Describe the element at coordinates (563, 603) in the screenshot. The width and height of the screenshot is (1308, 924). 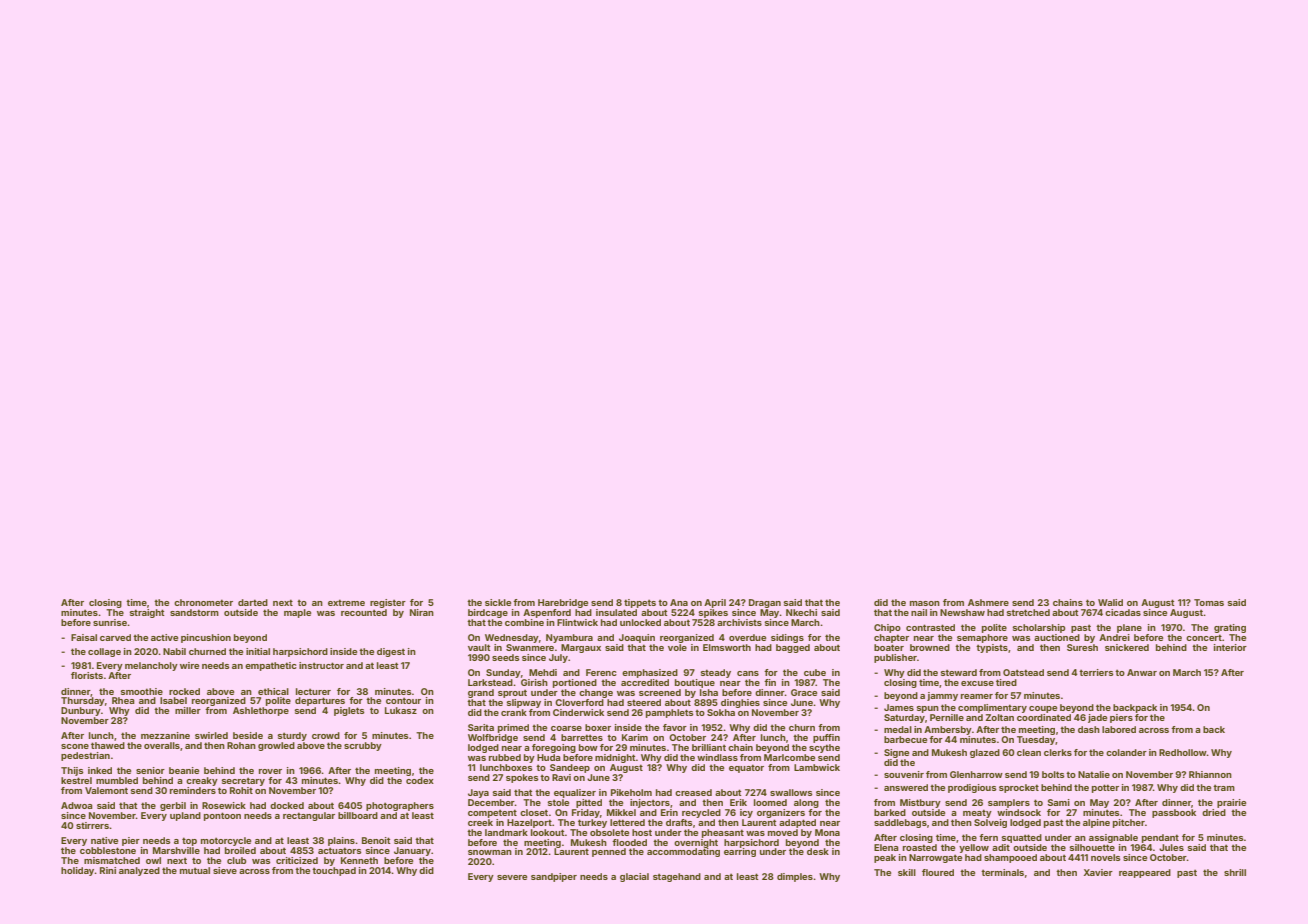
I see `Harebridge` at that location.
